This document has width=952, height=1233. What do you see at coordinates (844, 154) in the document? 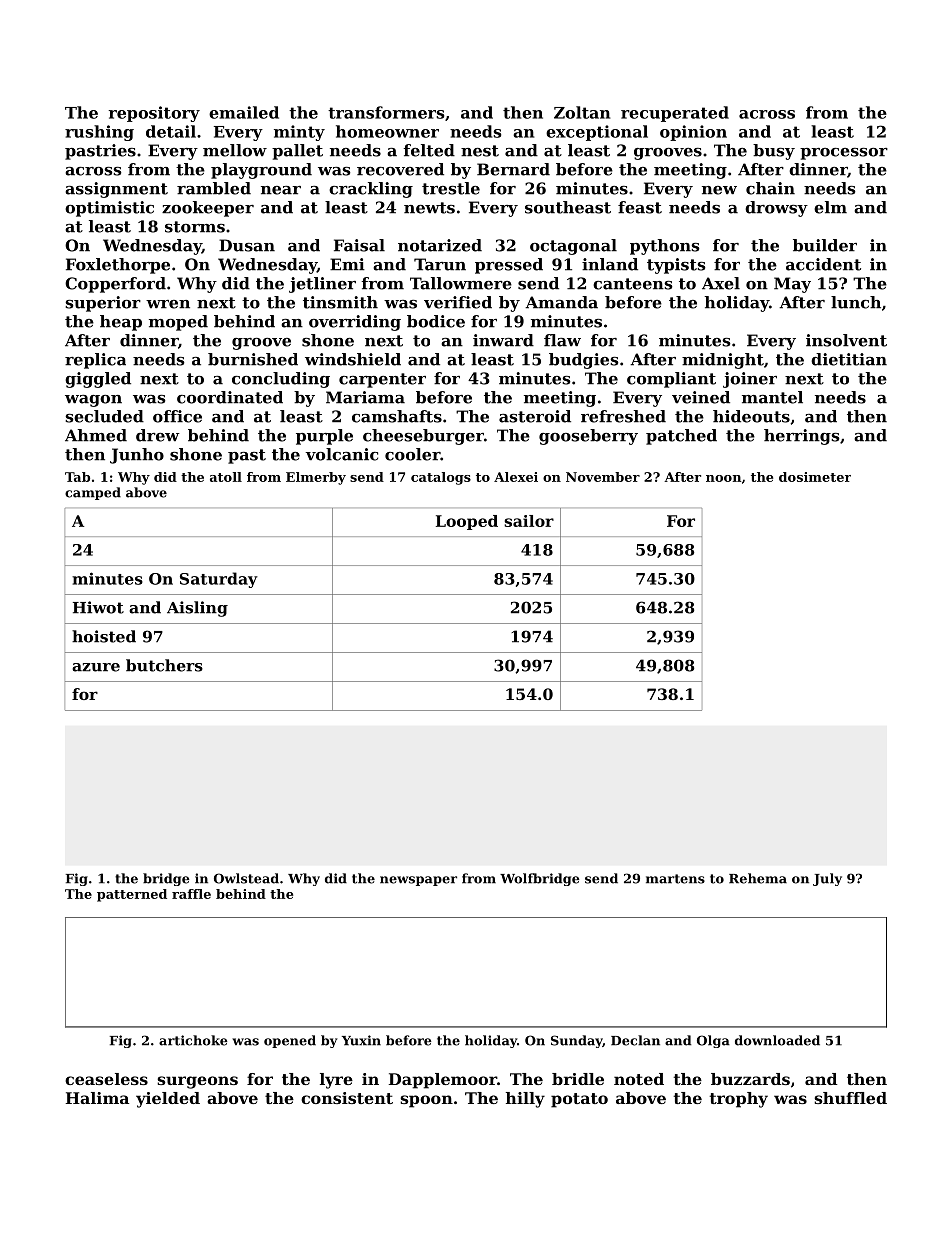
I see `processor` at bounding box center [844, 154].
